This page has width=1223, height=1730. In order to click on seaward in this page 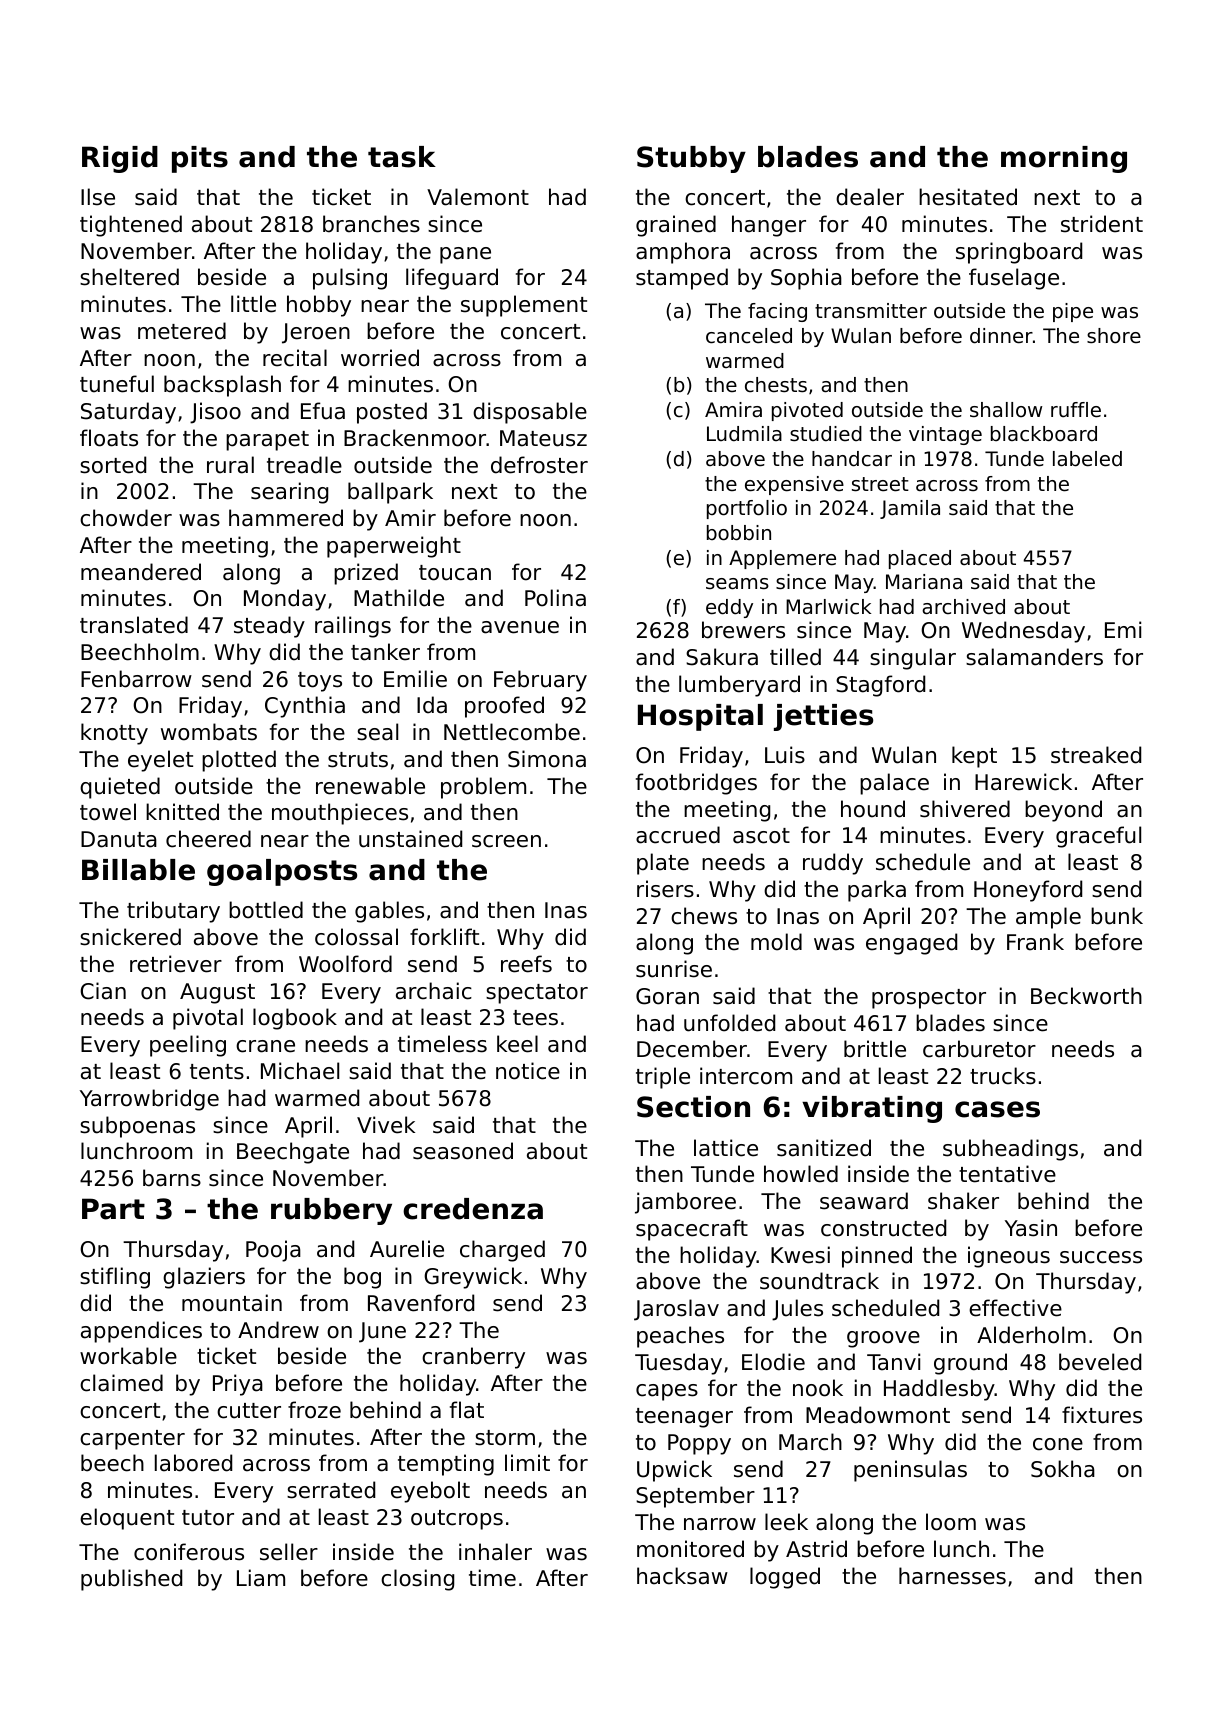, I will do `click(864, 1201)`.
